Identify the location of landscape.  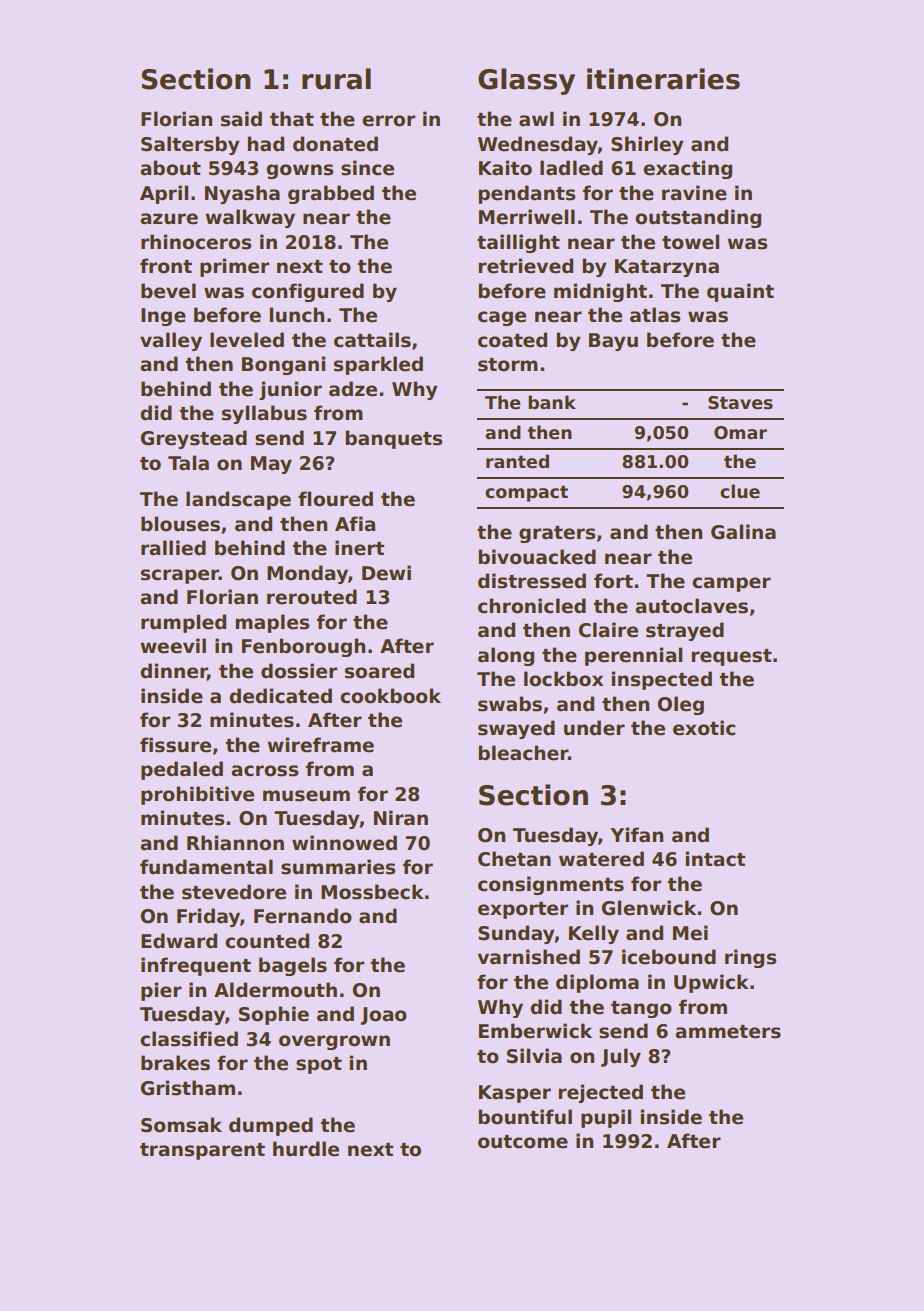
(238, 500).
